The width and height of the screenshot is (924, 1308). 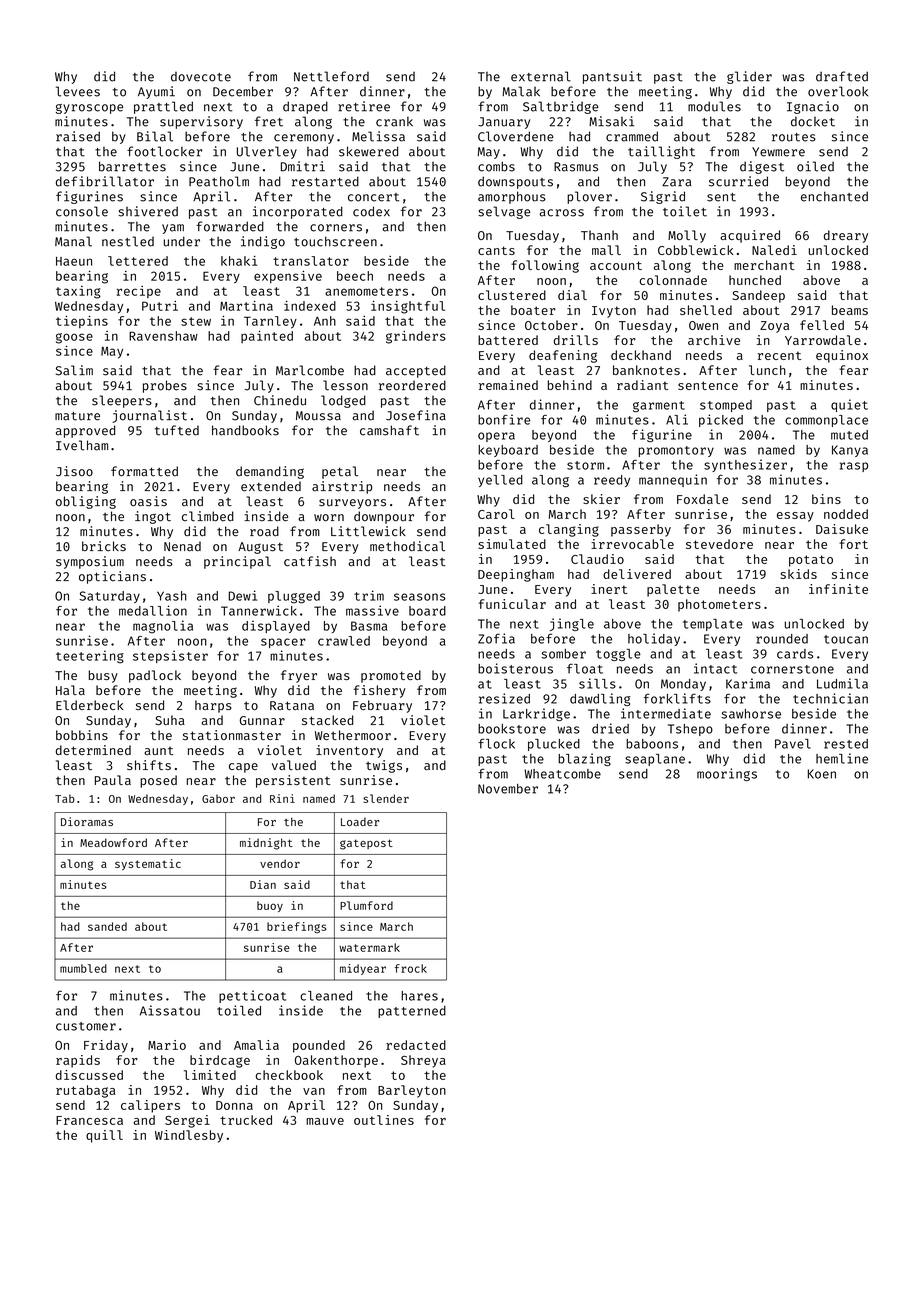 I want to click on behind, so click(x=570, y=385).
